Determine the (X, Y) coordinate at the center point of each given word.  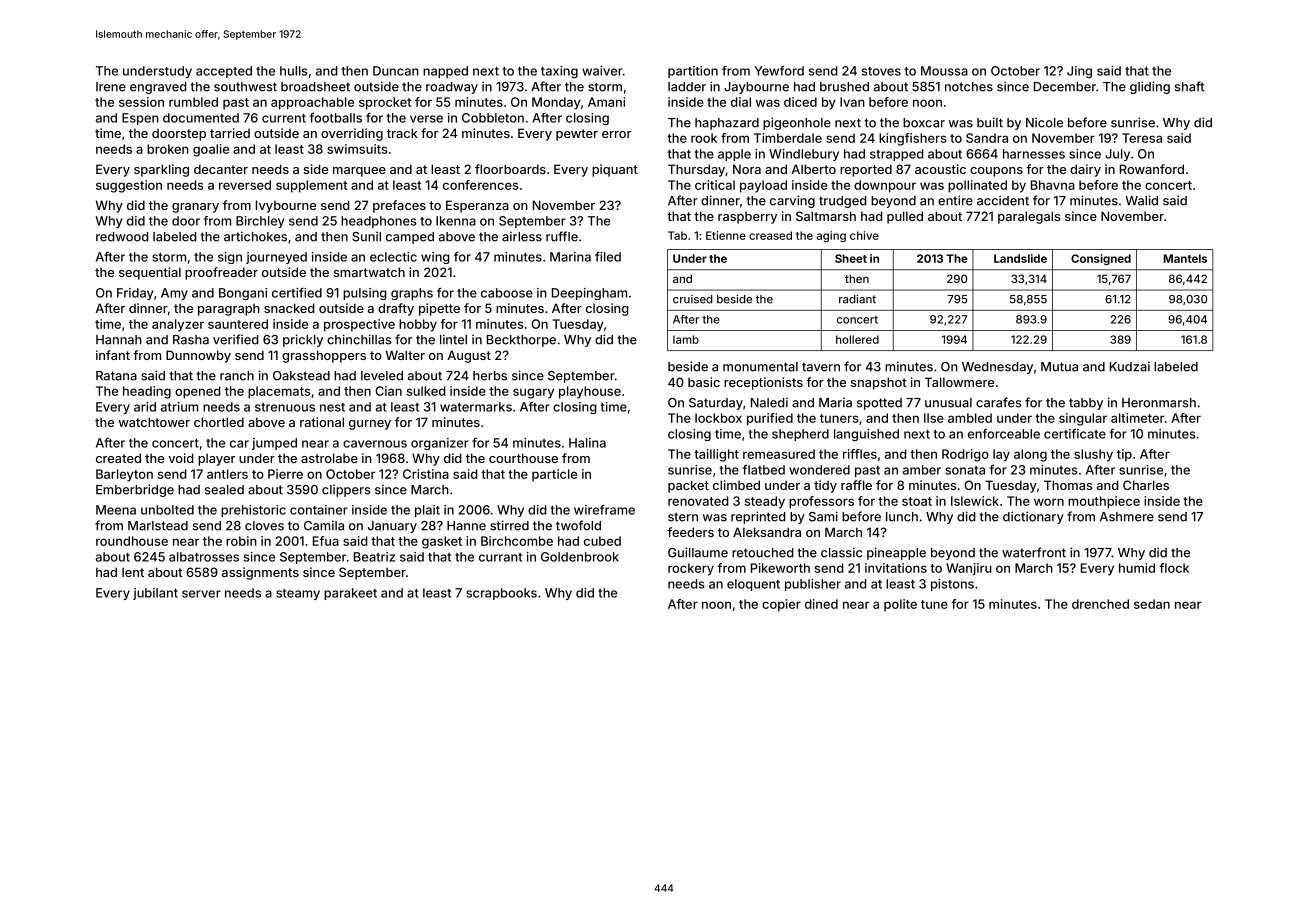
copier (781, 605)
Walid (1141, 200)
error (616, 134)
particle (554, 475)
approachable (312, 103)
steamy (298, 594)
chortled (219, 422)
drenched (1100, 604)
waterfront (1034, 552)
